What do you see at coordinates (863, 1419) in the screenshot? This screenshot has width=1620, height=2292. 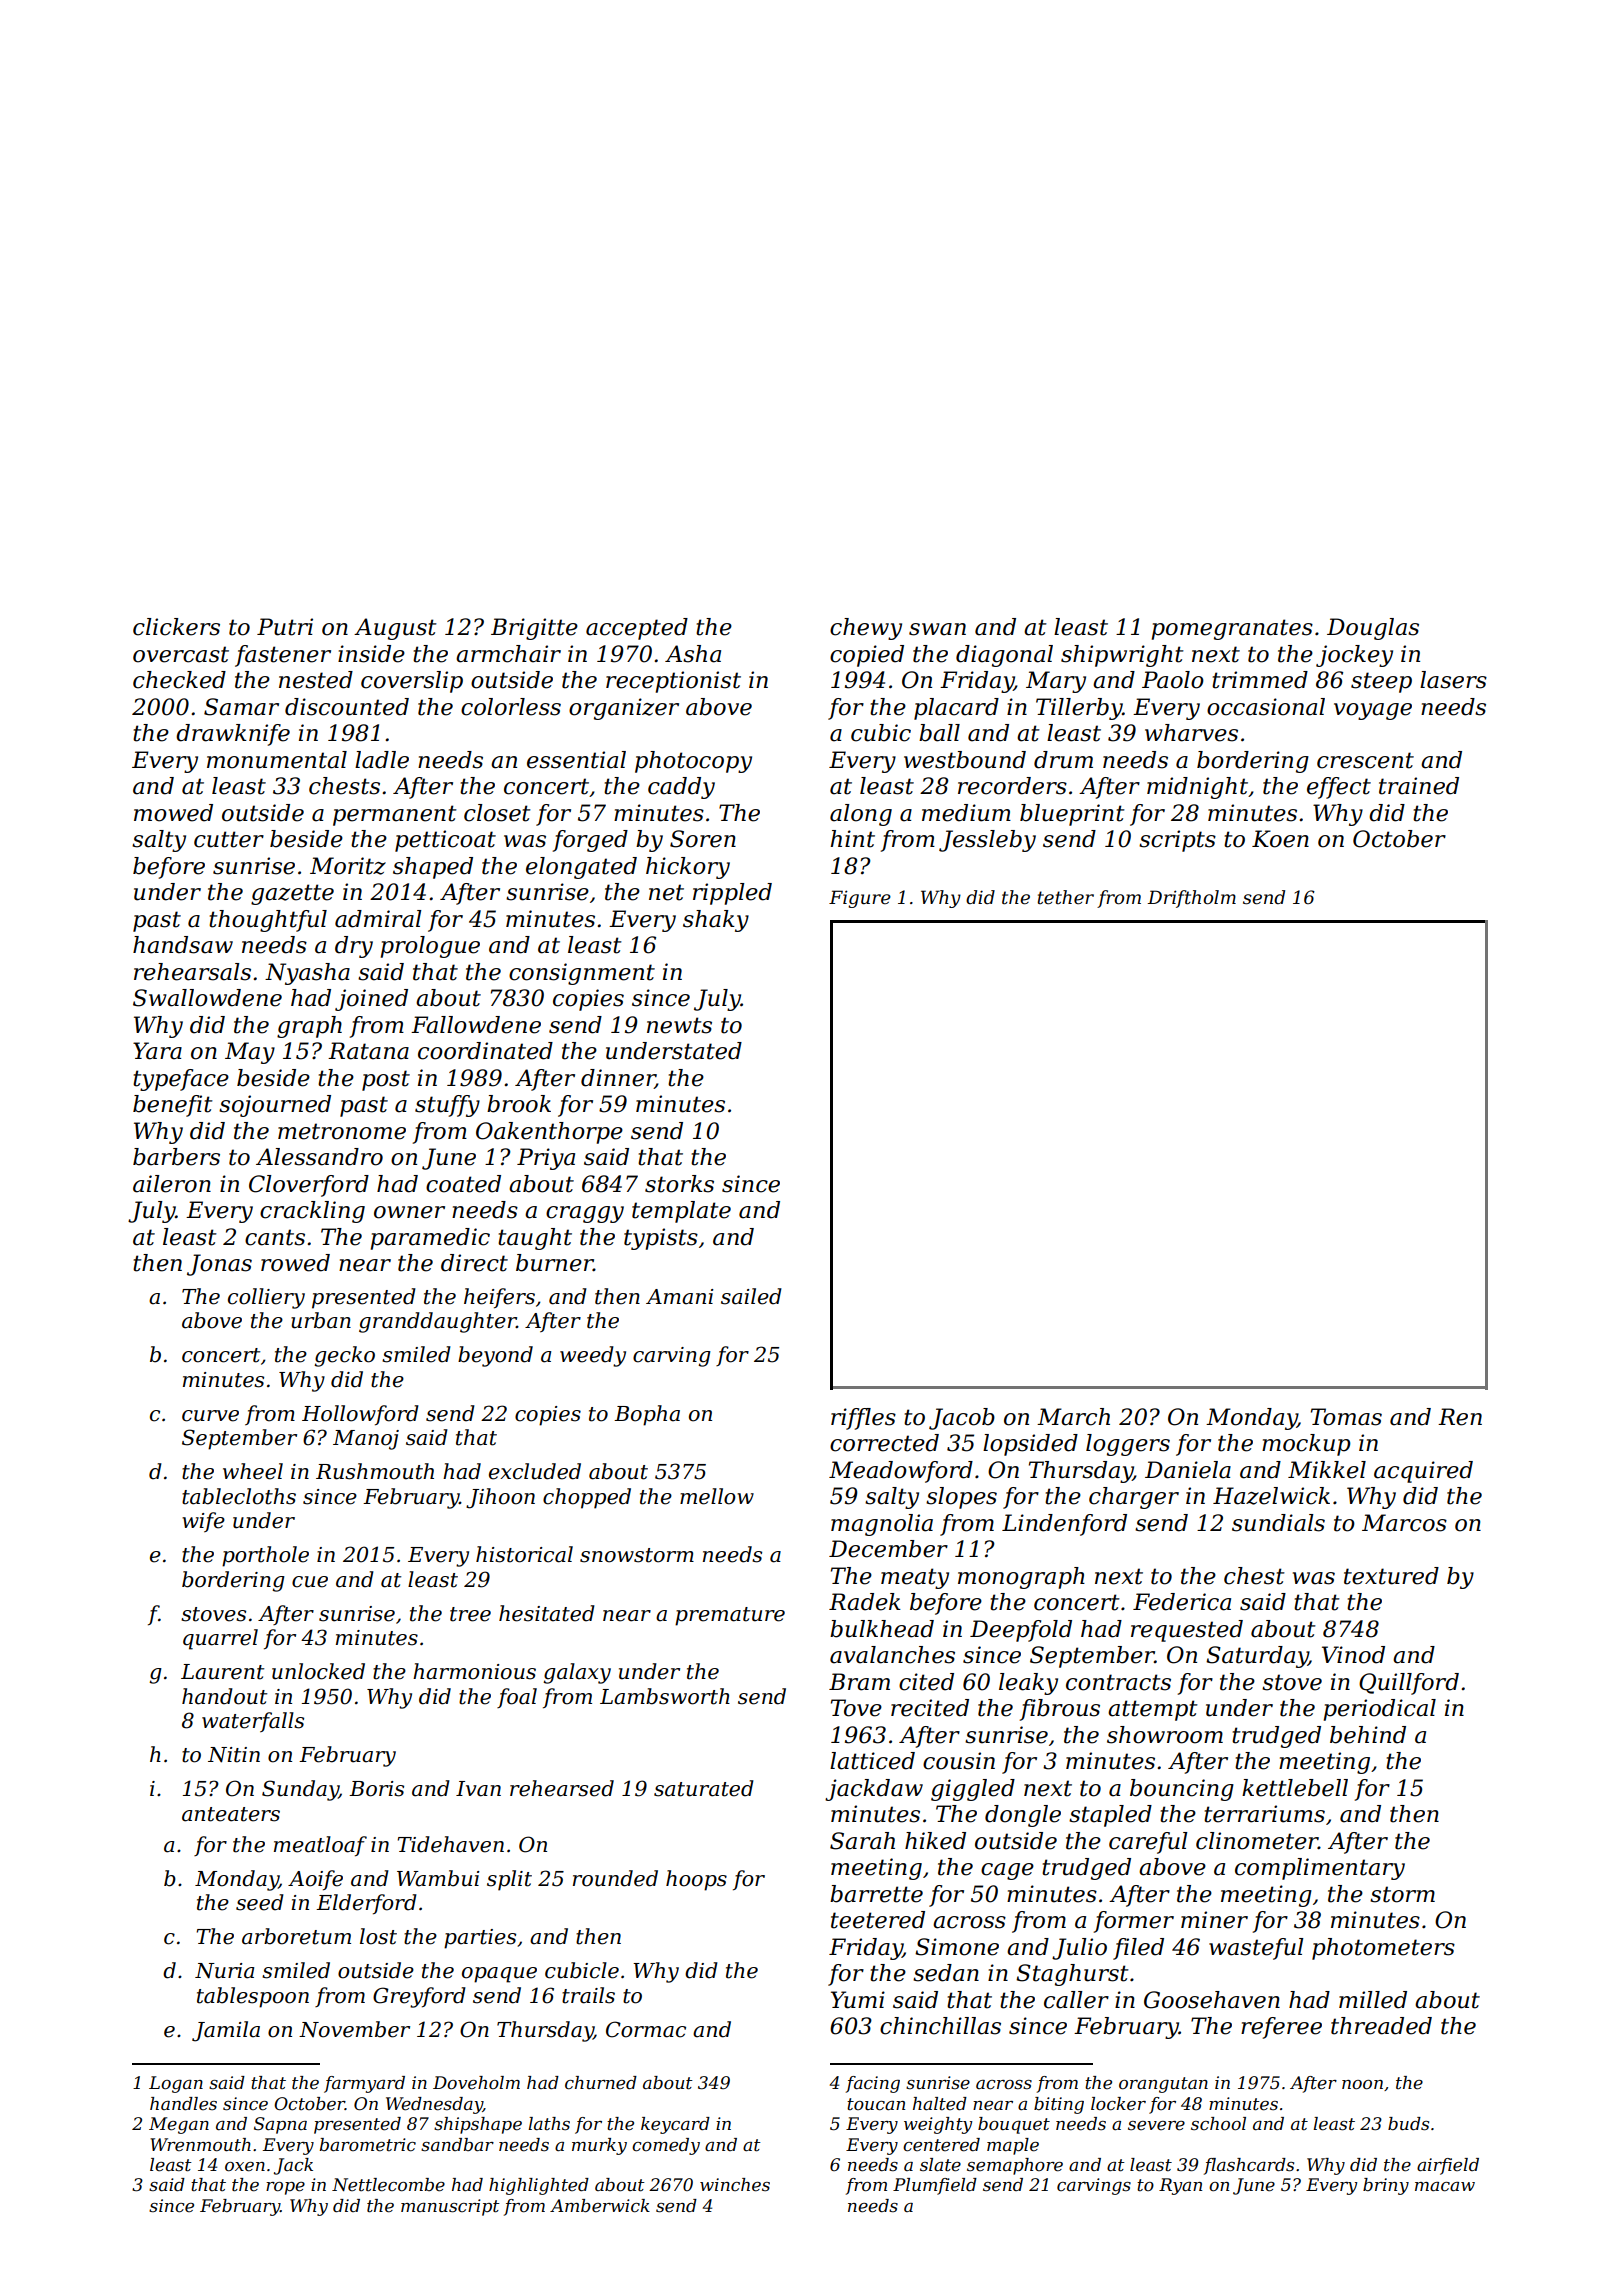 I see `riffles` at bounding box center [863, 1419].
